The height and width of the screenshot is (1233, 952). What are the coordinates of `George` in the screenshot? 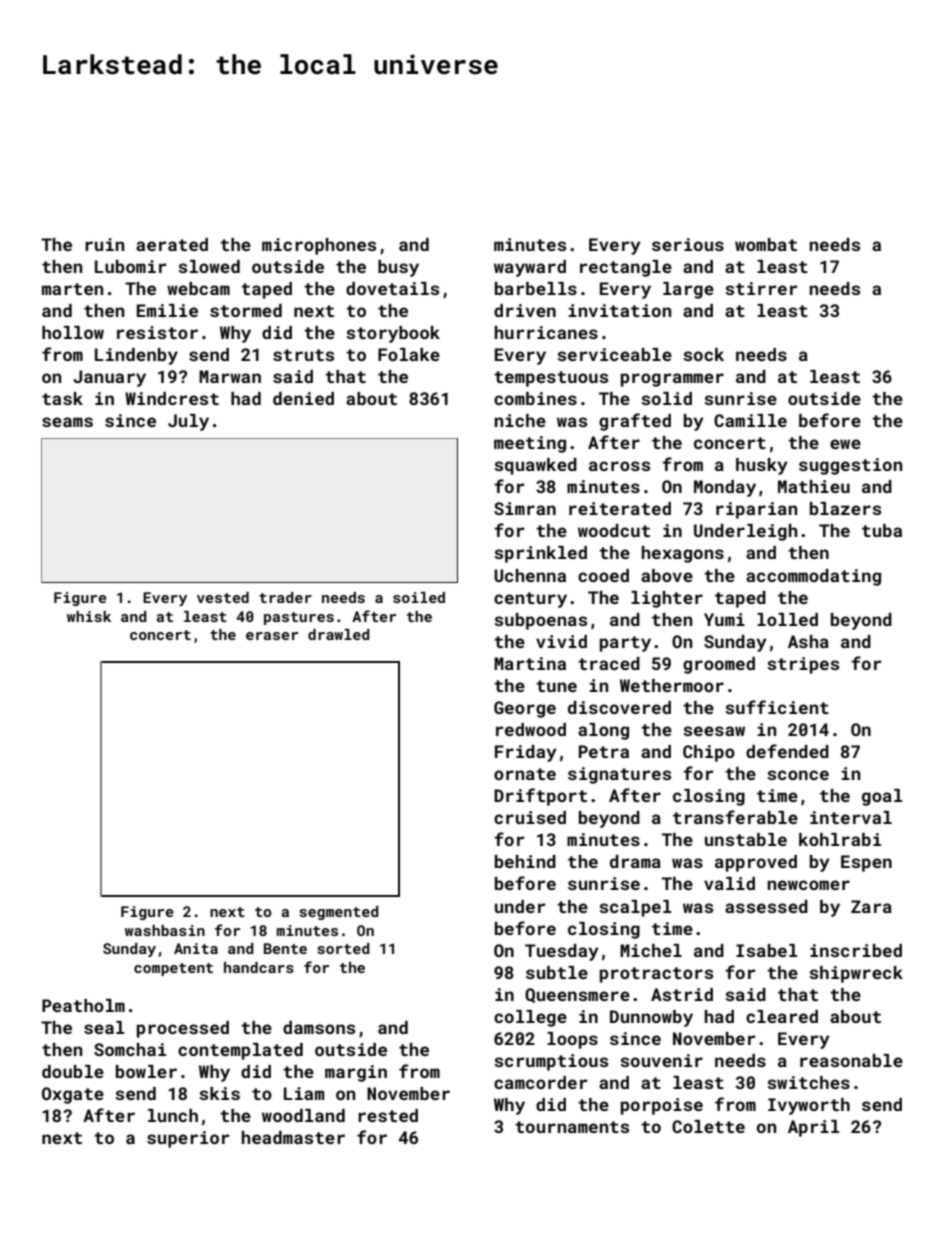 It's located at (525, 709).
